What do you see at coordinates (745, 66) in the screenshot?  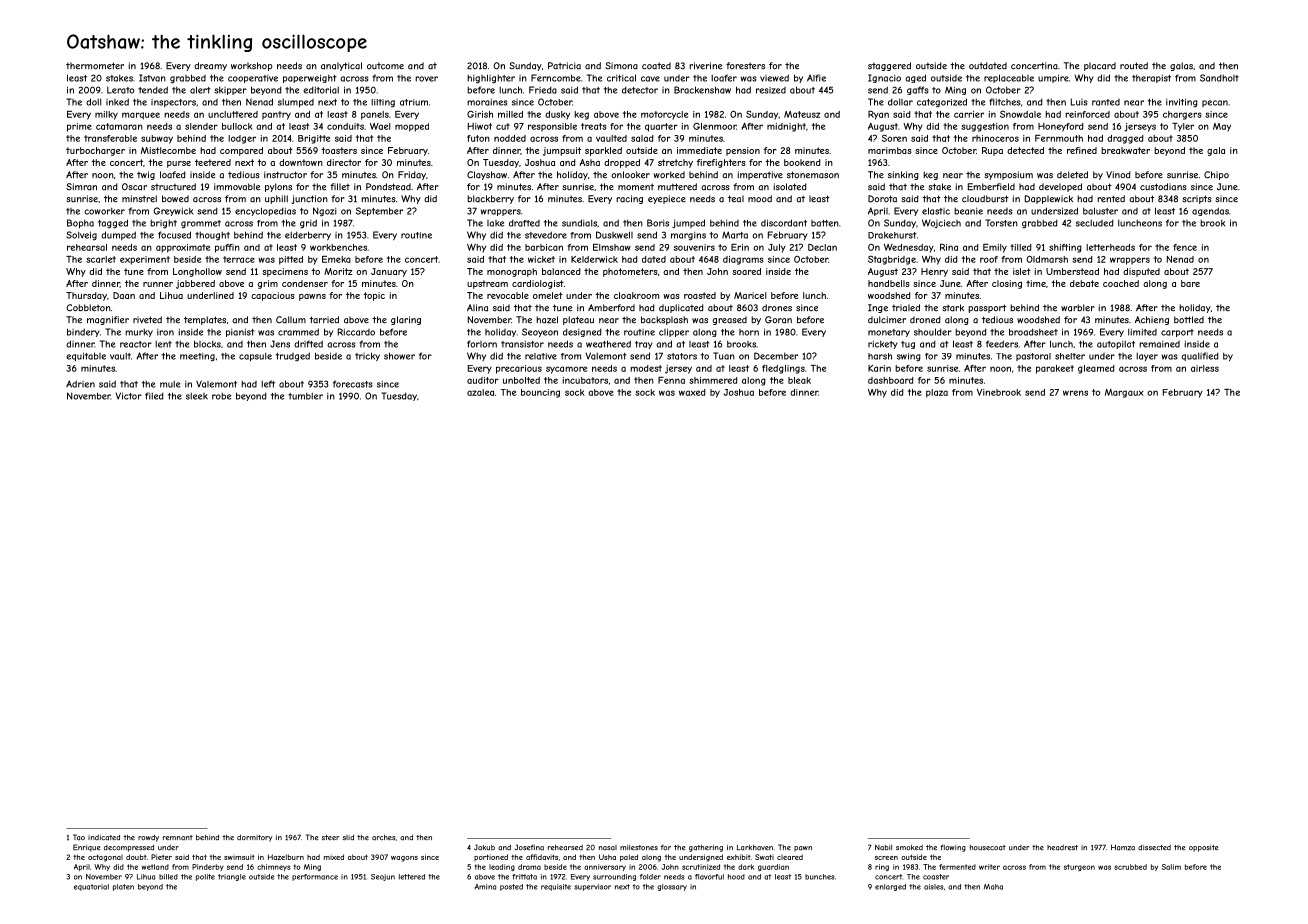 I see `foresters` at bounding box center [745, 66].
